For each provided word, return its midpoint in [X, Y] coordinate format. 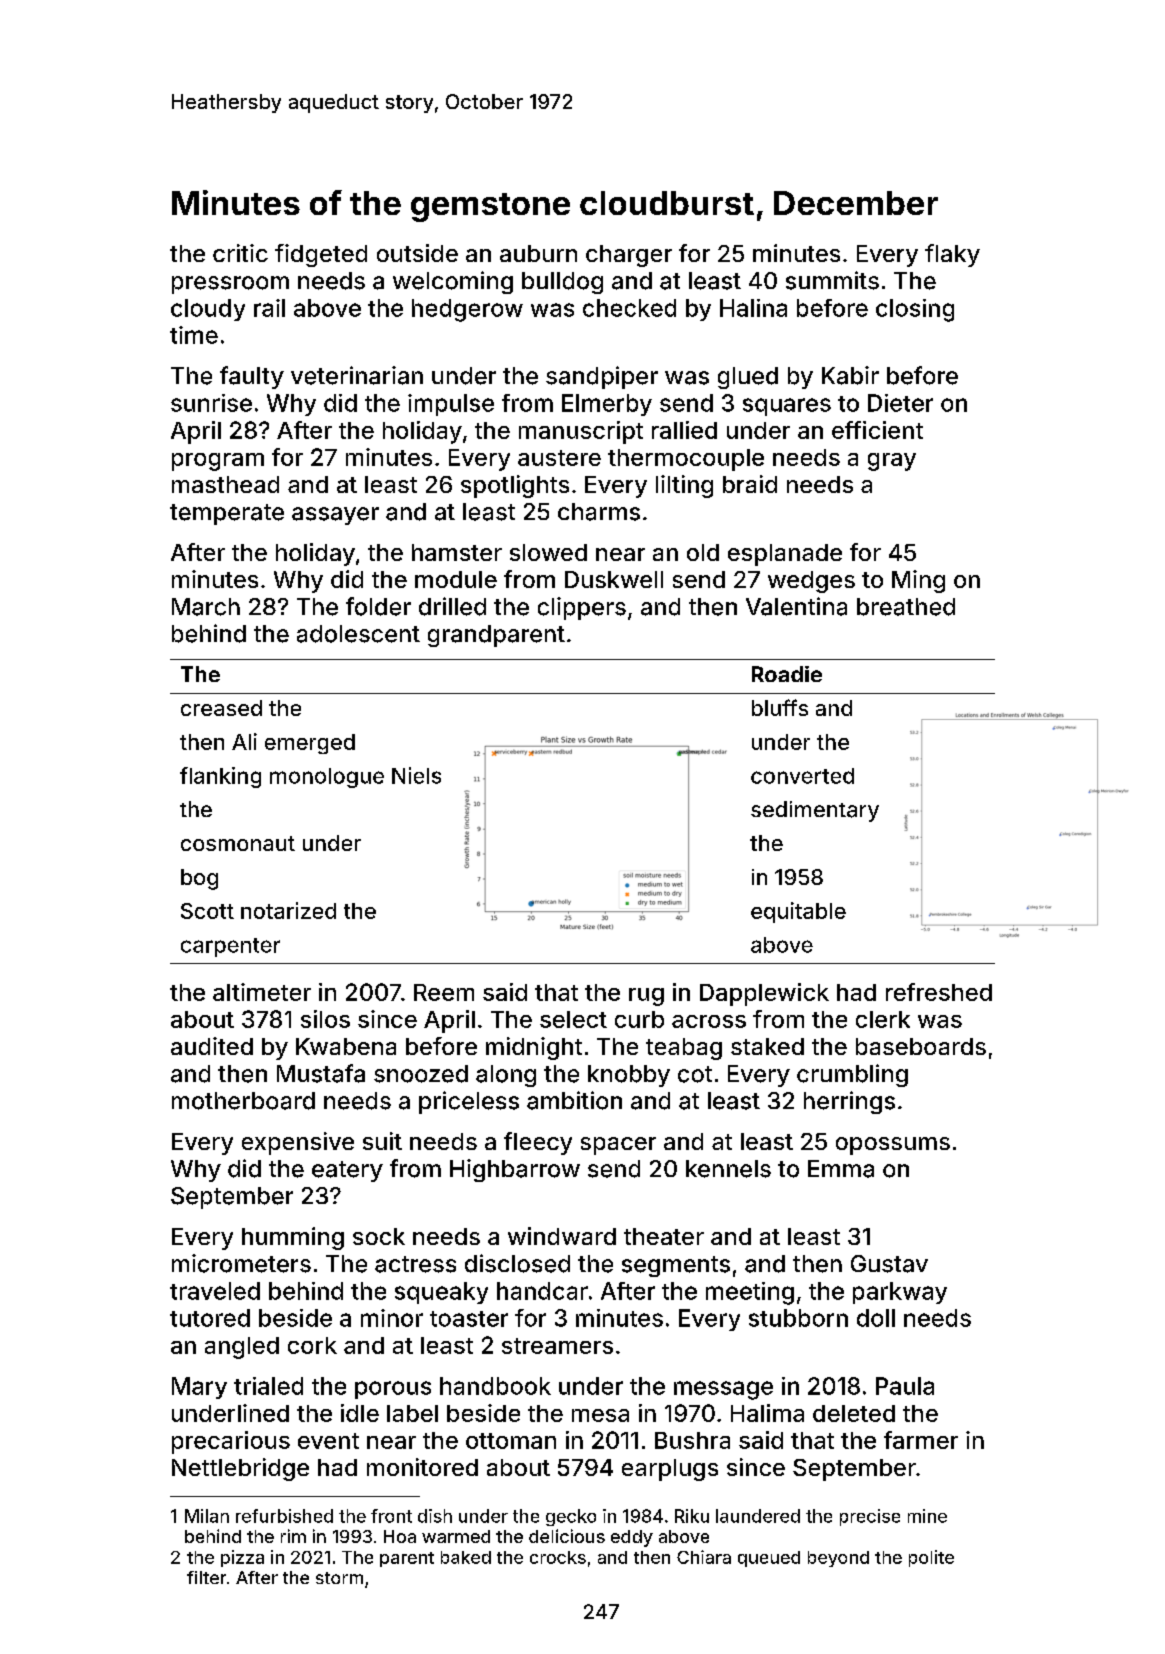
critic [240, 253]
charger [629, 256]
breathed [906, 607]
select [573, 1019]
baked [466, 1557]
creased [221, 708]
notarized [288, 910]
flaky [952, 255]
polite [931, 1558]
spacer [618, 1146]
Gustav [889, 1264]
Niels [416, 775]
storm [339, 1578]
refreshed [939, 992]
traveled [215, 1291]
